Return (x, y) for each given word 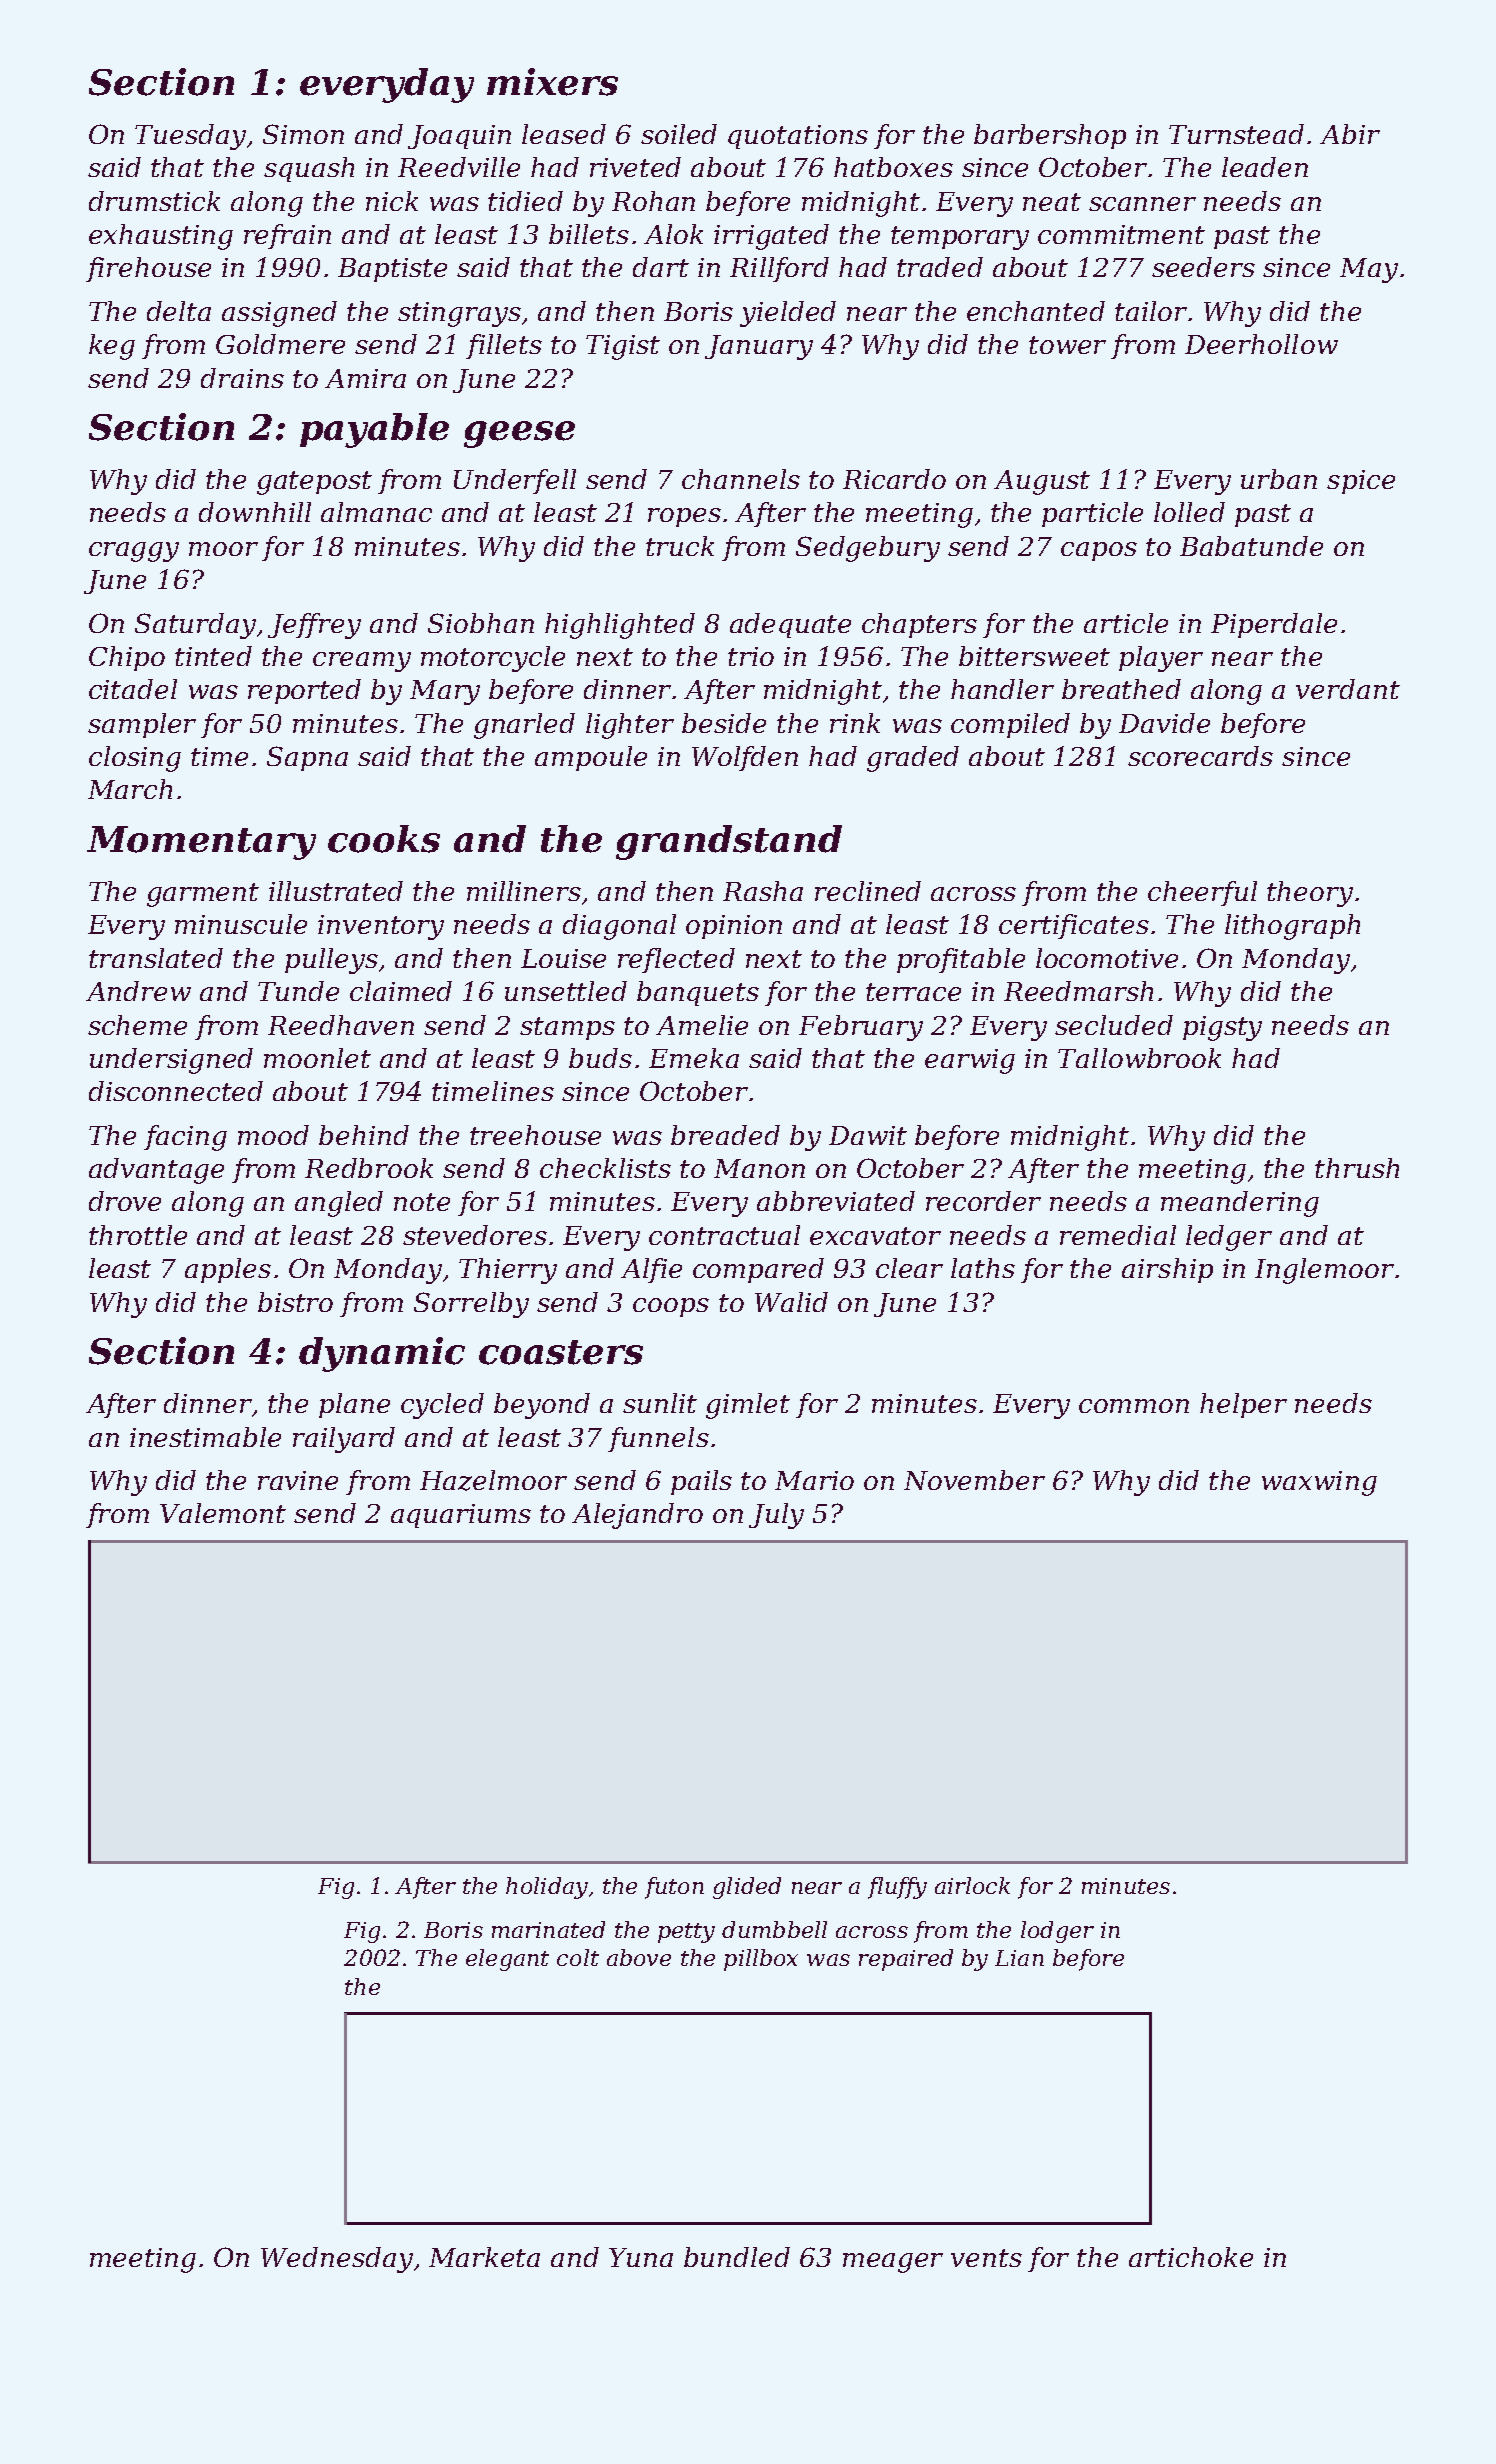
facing (185, 1138)
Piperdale (1274, 625)
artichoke (1191, 2257)
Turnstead (1236, 134)
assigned (279, 314)
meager (893, 2263)
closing (135, 759)
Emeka (694, 1058)
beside (724, 723)
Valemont (223, 1513)
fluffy (897, 1888)
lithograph (1292, 927)
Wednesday (337, 2260)
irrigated (771, 237)
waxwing (1319, 1483)
